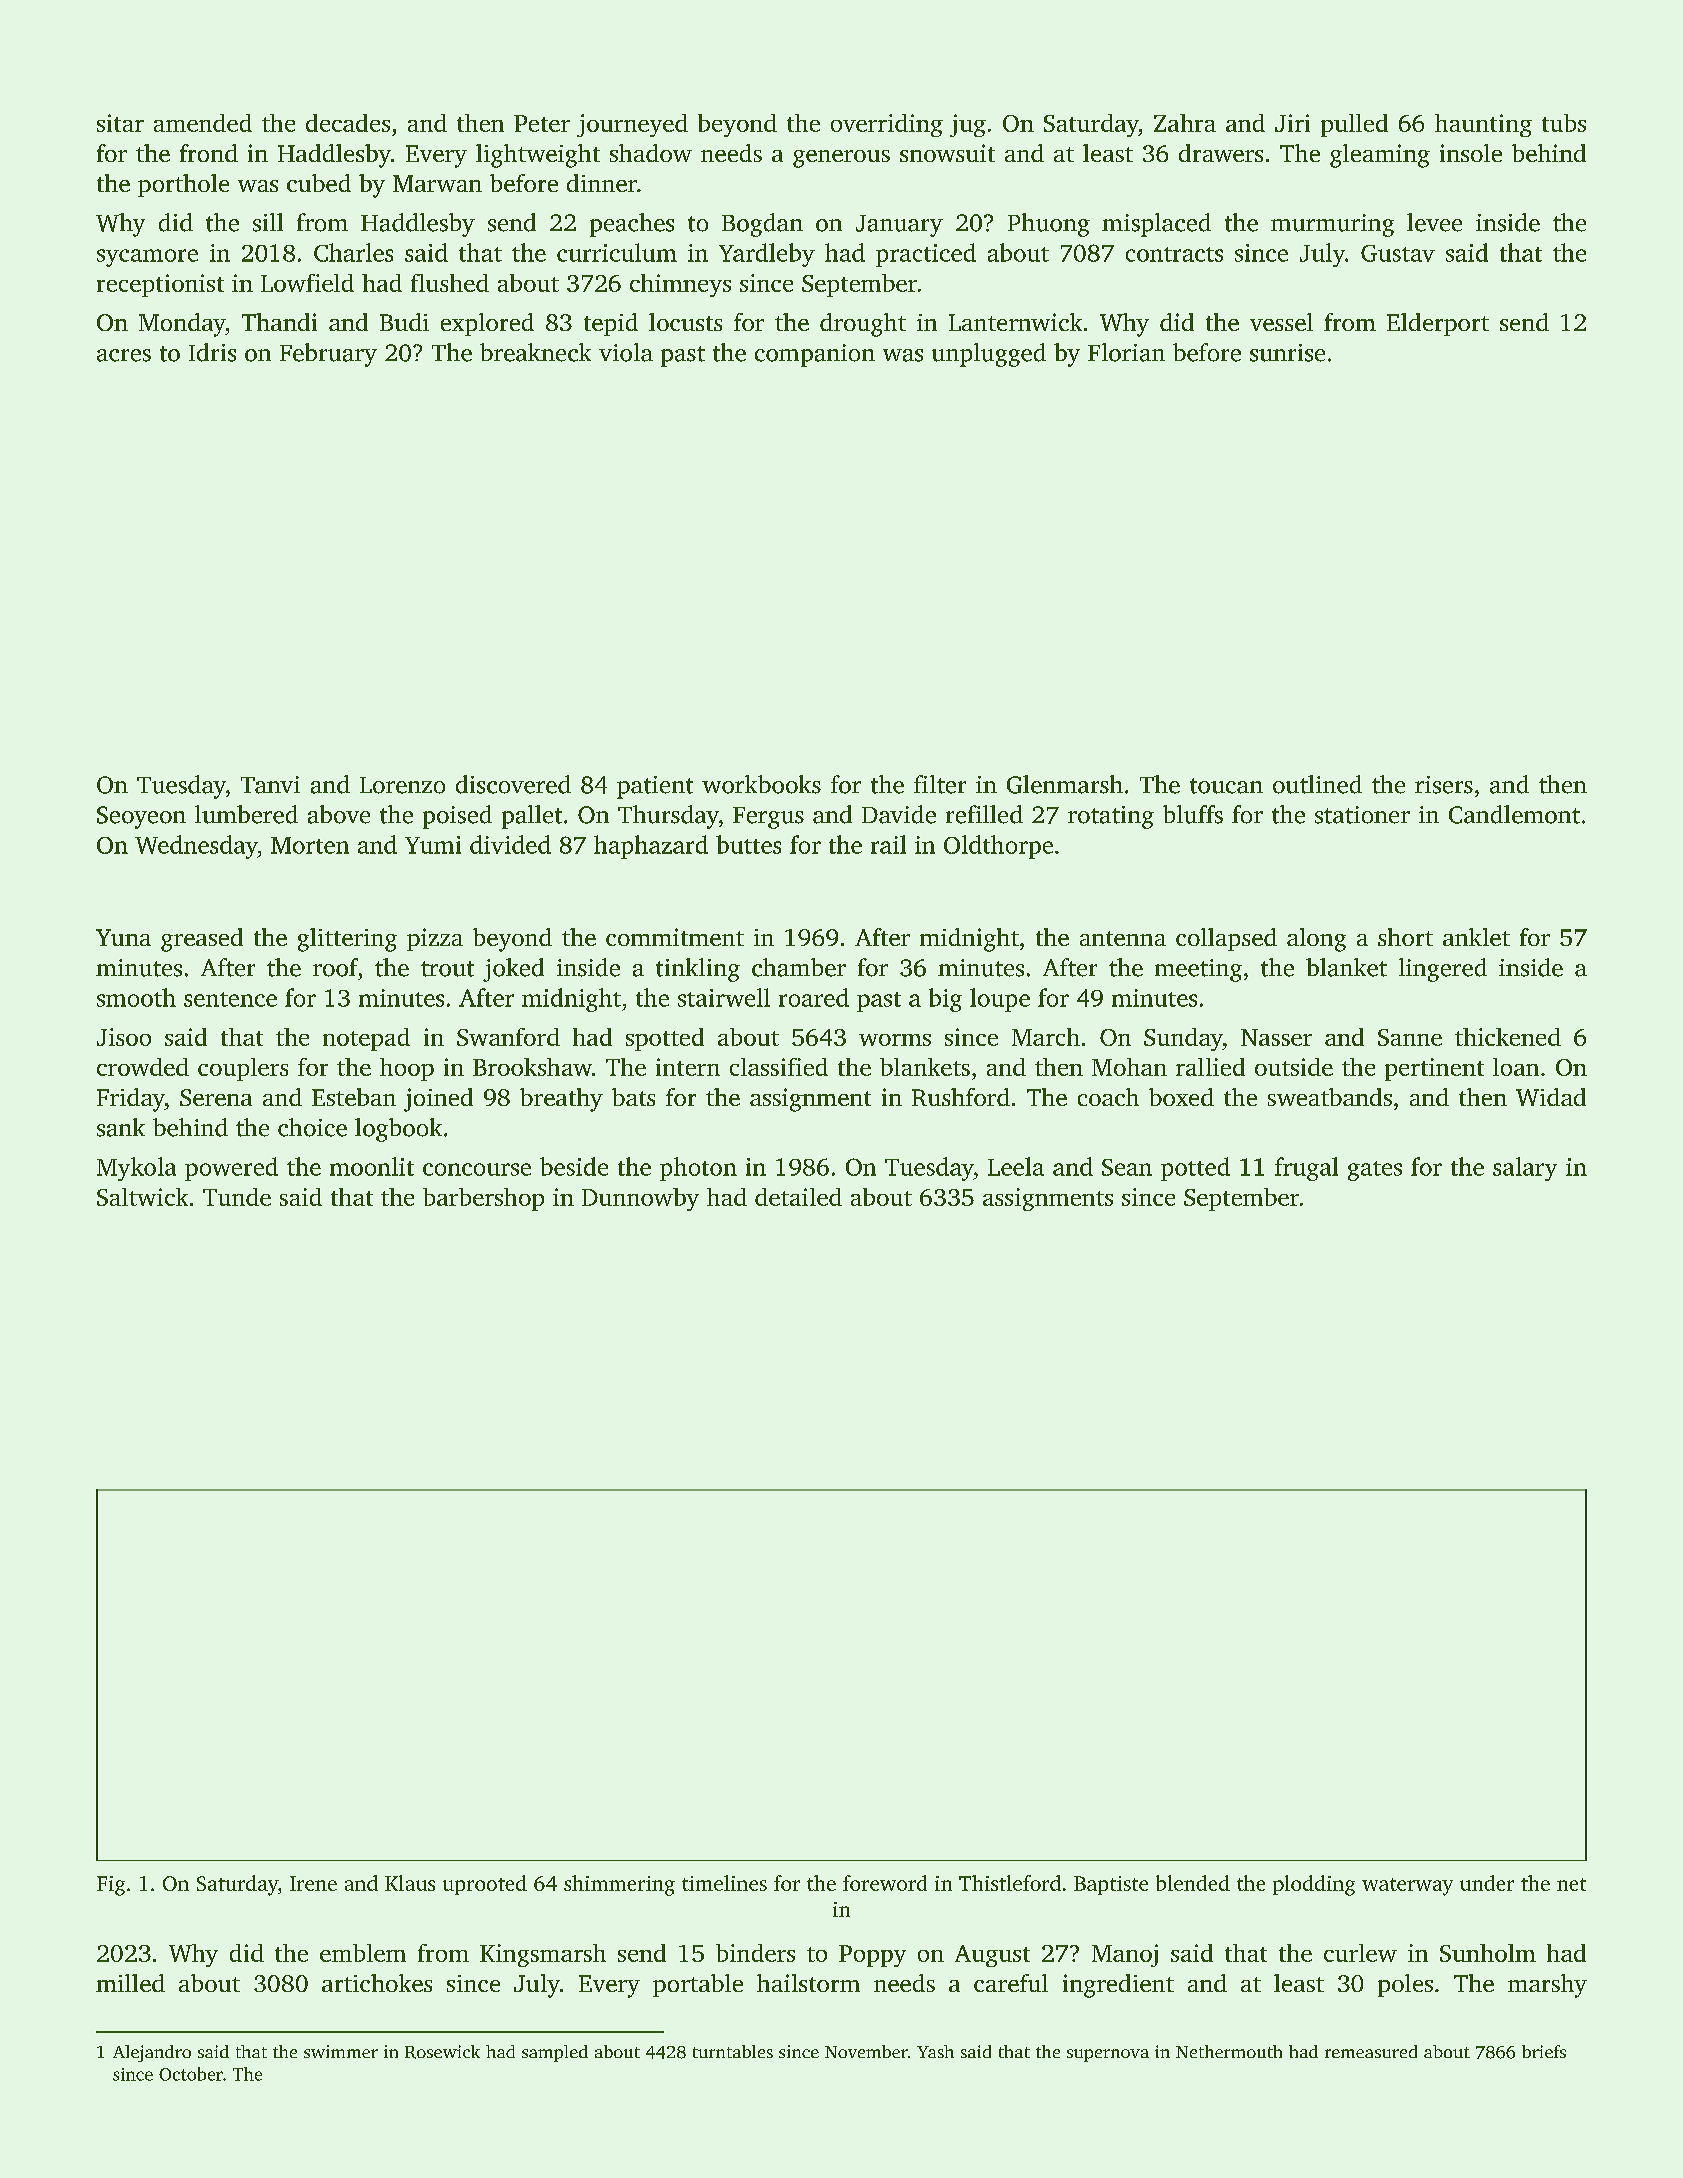 This screenshot has height=2178, width=1683. I want to click on discovered, so click(513, 784).
